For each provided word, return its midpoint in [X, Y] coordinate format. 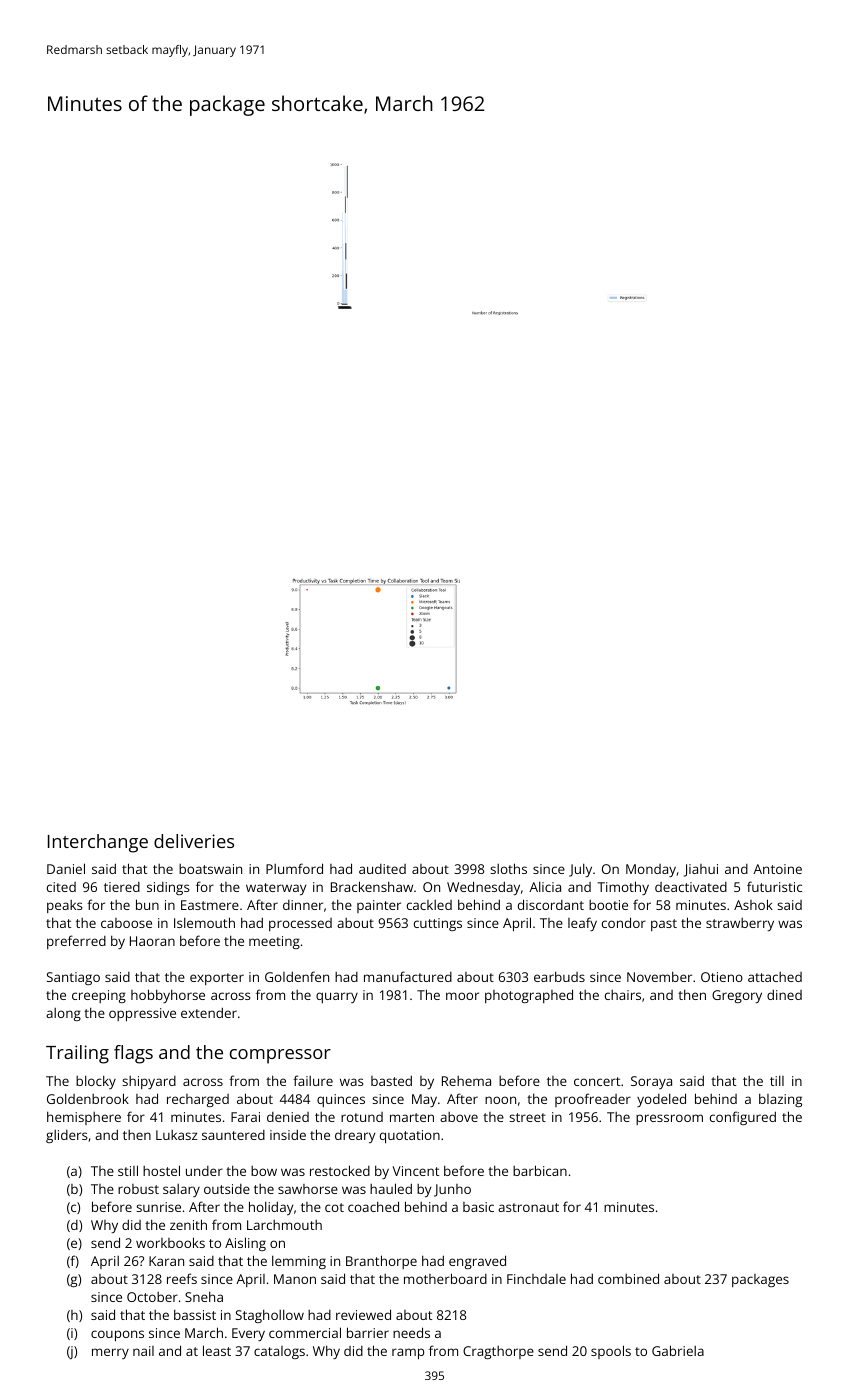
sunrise [158, 1207]
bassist [195, 1314]
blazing [780, 1100]
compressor [280, 1056]
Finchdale [536, 1279]
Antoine [777, 869]
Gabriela [678, 1350]
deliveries [194, 841]
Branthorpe [381, 1262]
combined [628, 1278]
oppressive [142, 1014]
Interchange [98, 843]
